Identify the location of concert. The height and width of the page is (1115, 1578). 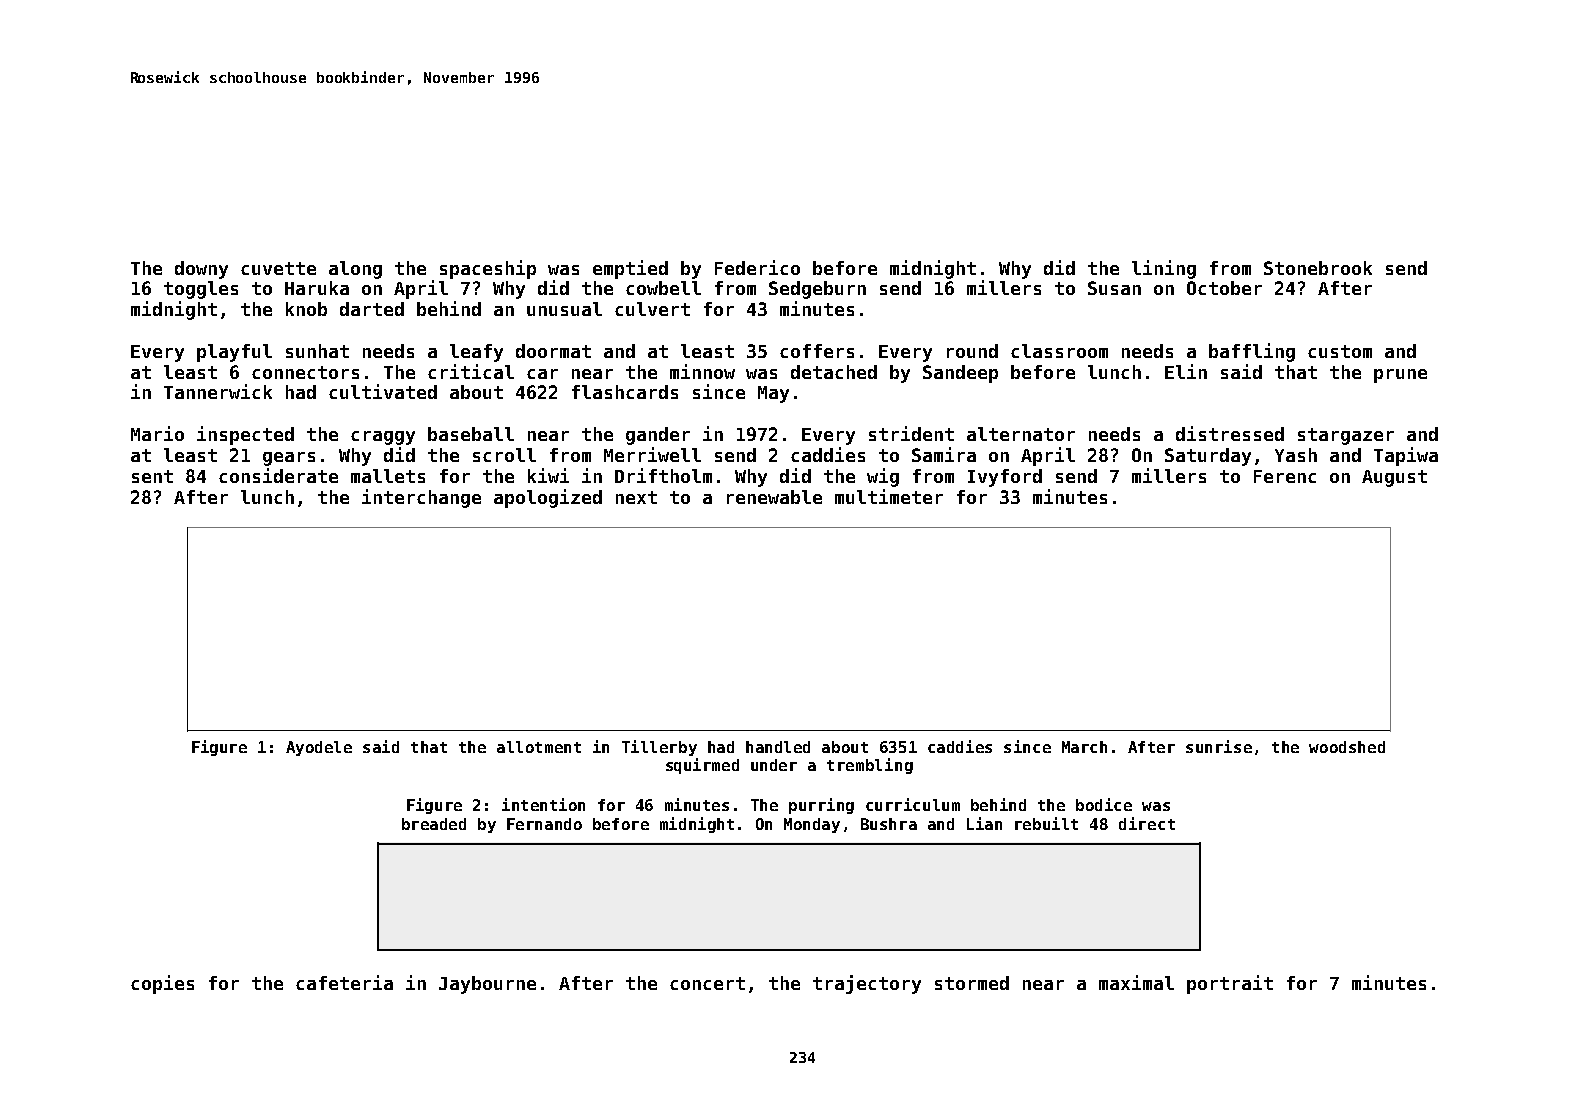
(707, 983).
